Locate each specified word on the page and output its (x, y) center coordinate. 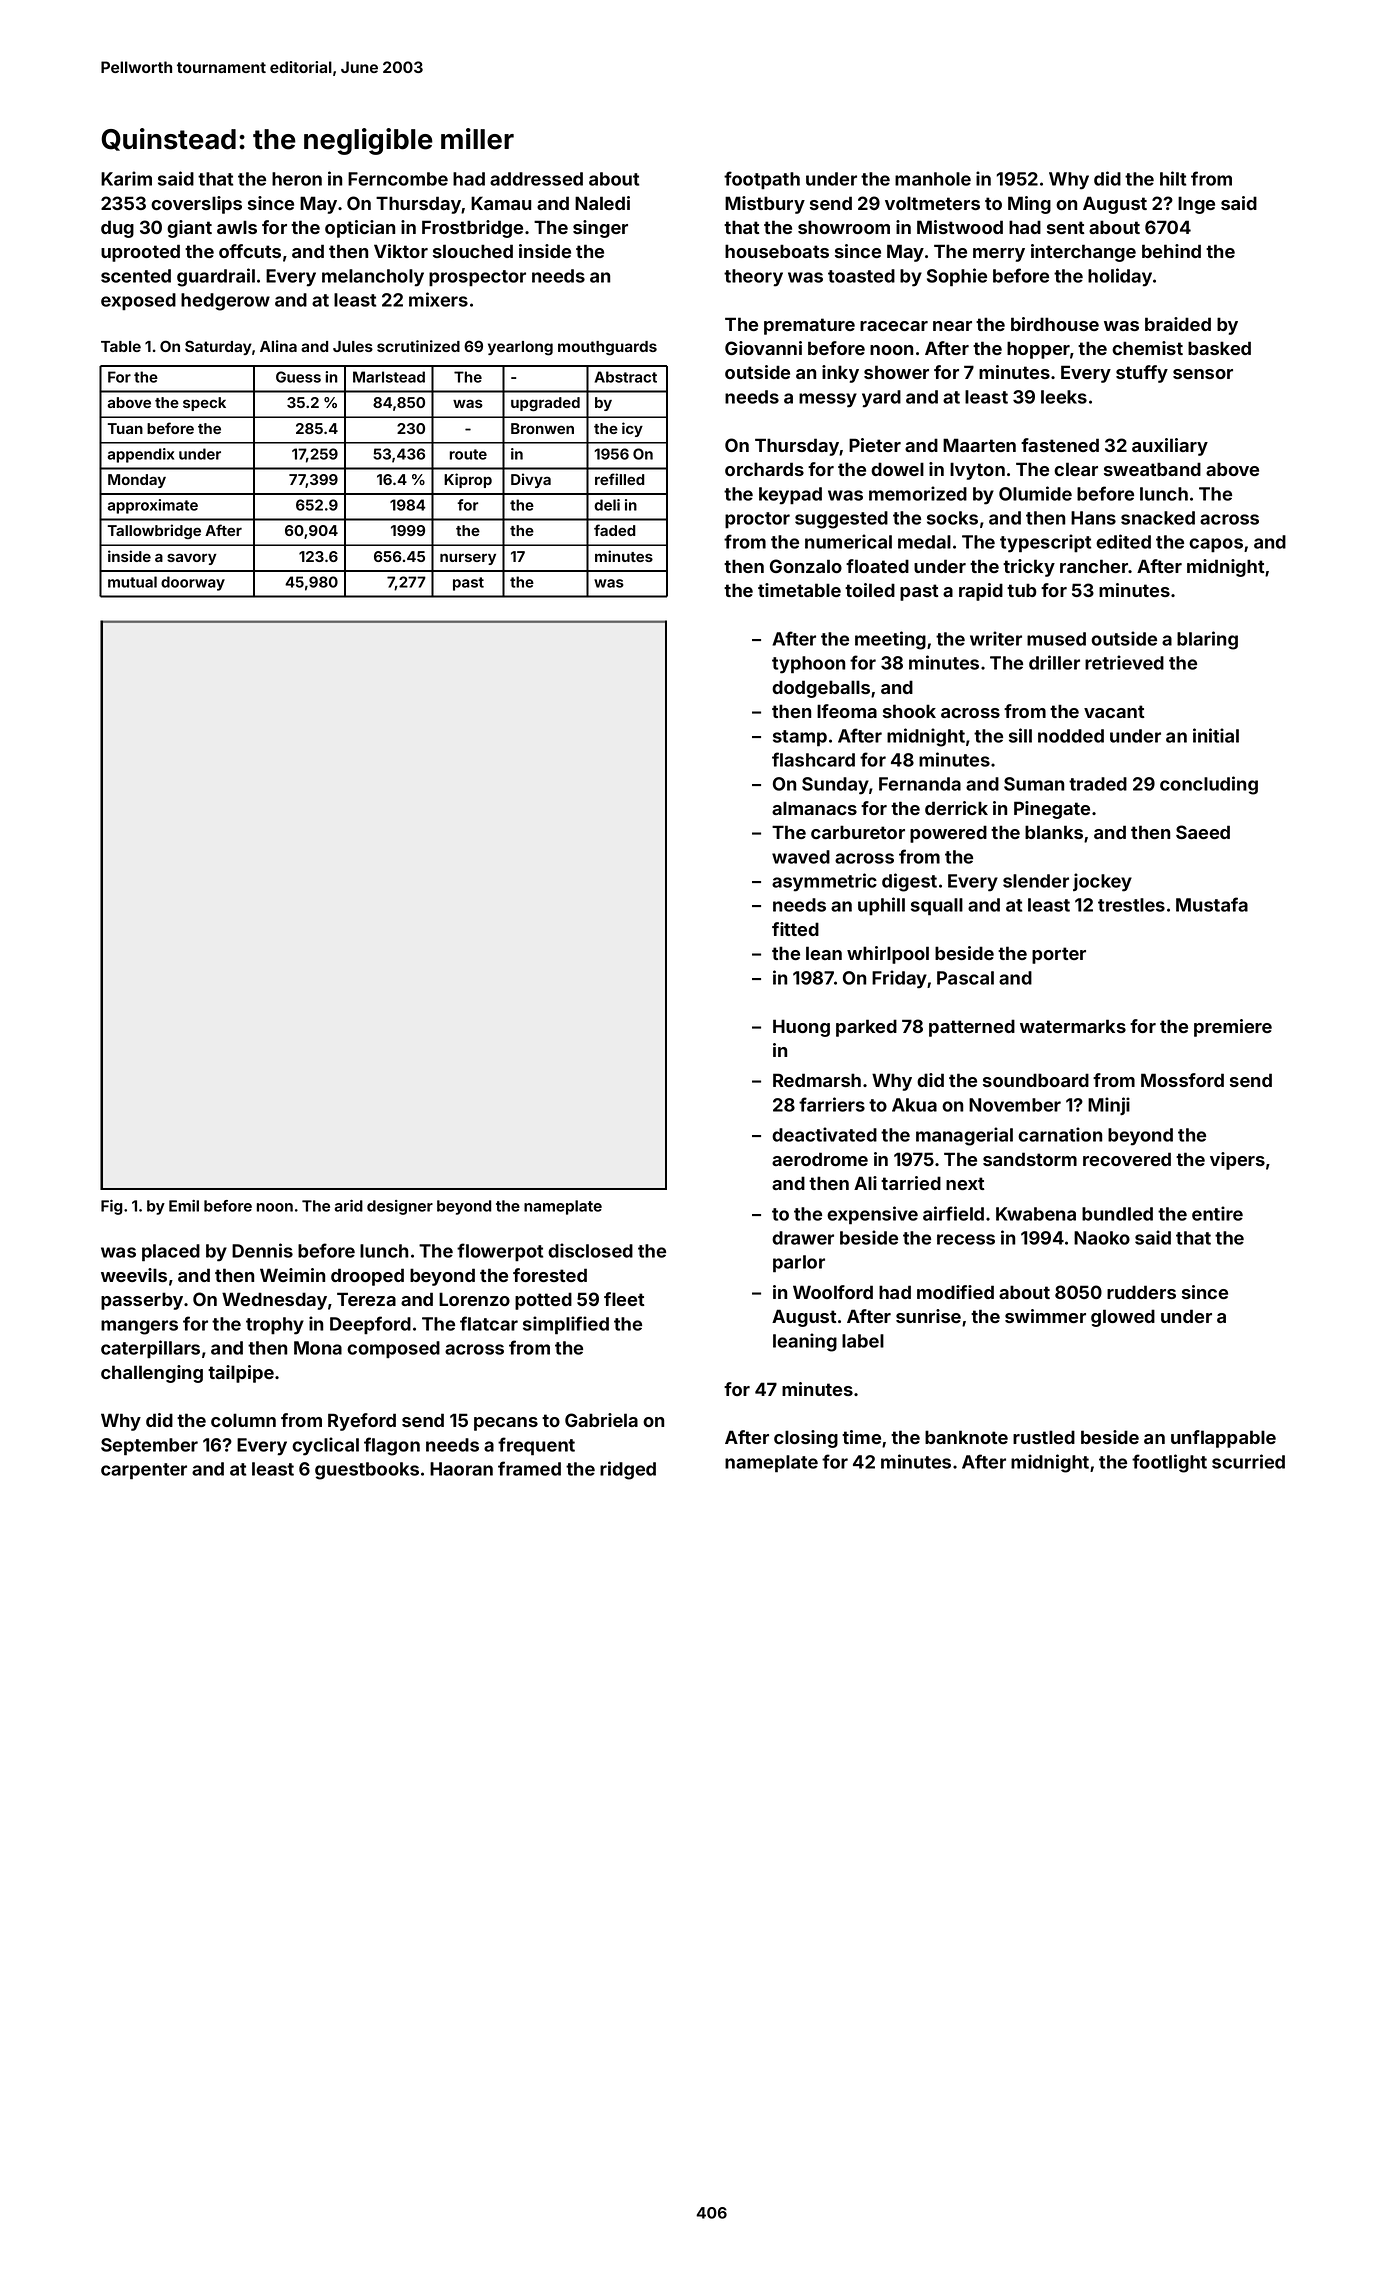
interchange (1083, 253)
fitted (795, 929)
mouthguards (607, 348)
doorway (193, 583)
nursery (468, 559)
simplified (566, 1325)
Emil (184, 1206)
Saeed (1203, 832)
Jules (353, 346)
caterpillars (150, 1349)
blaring (1207, 640)
